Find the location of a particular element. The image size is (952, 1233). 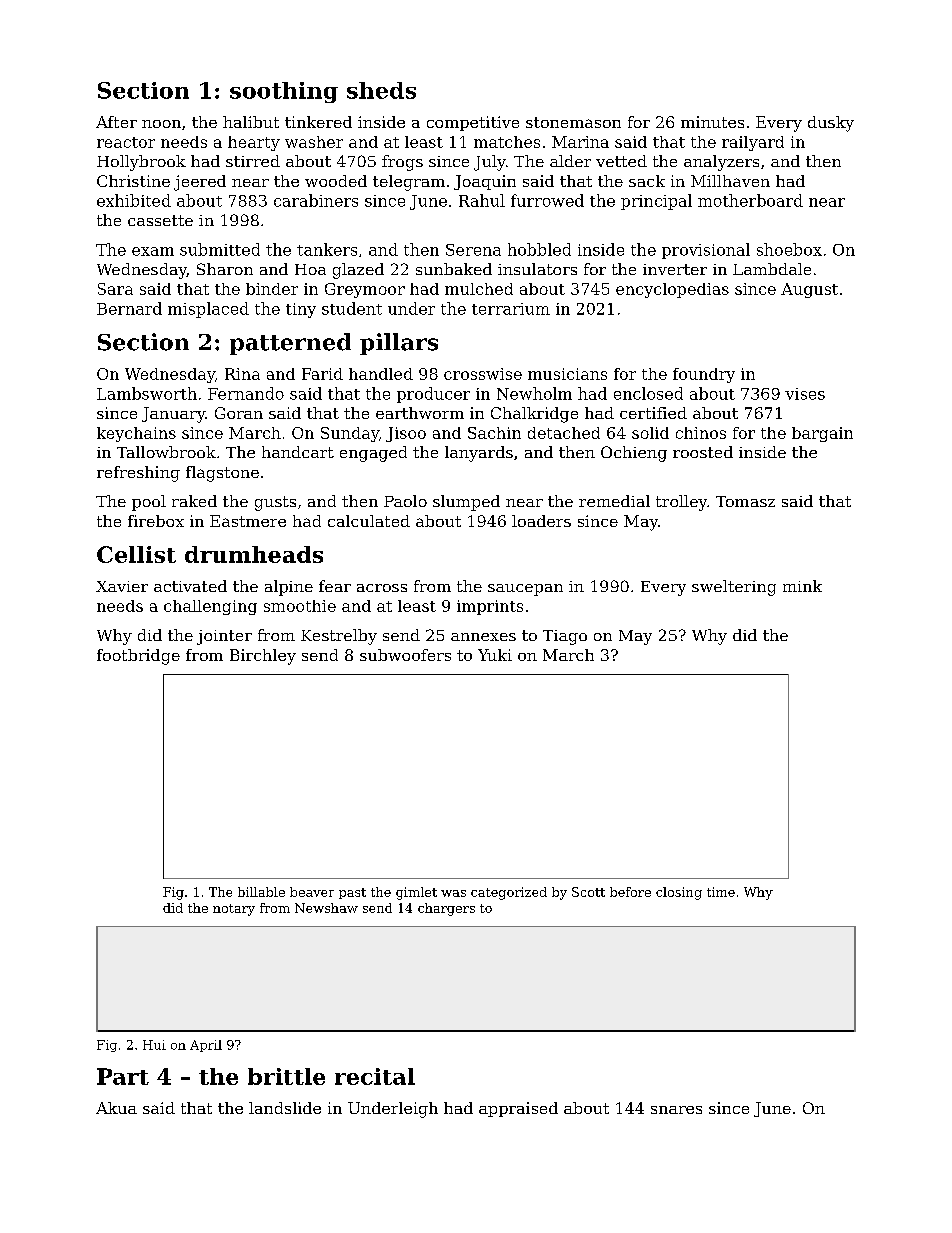

roosted is located at coordinates (703, 452).
